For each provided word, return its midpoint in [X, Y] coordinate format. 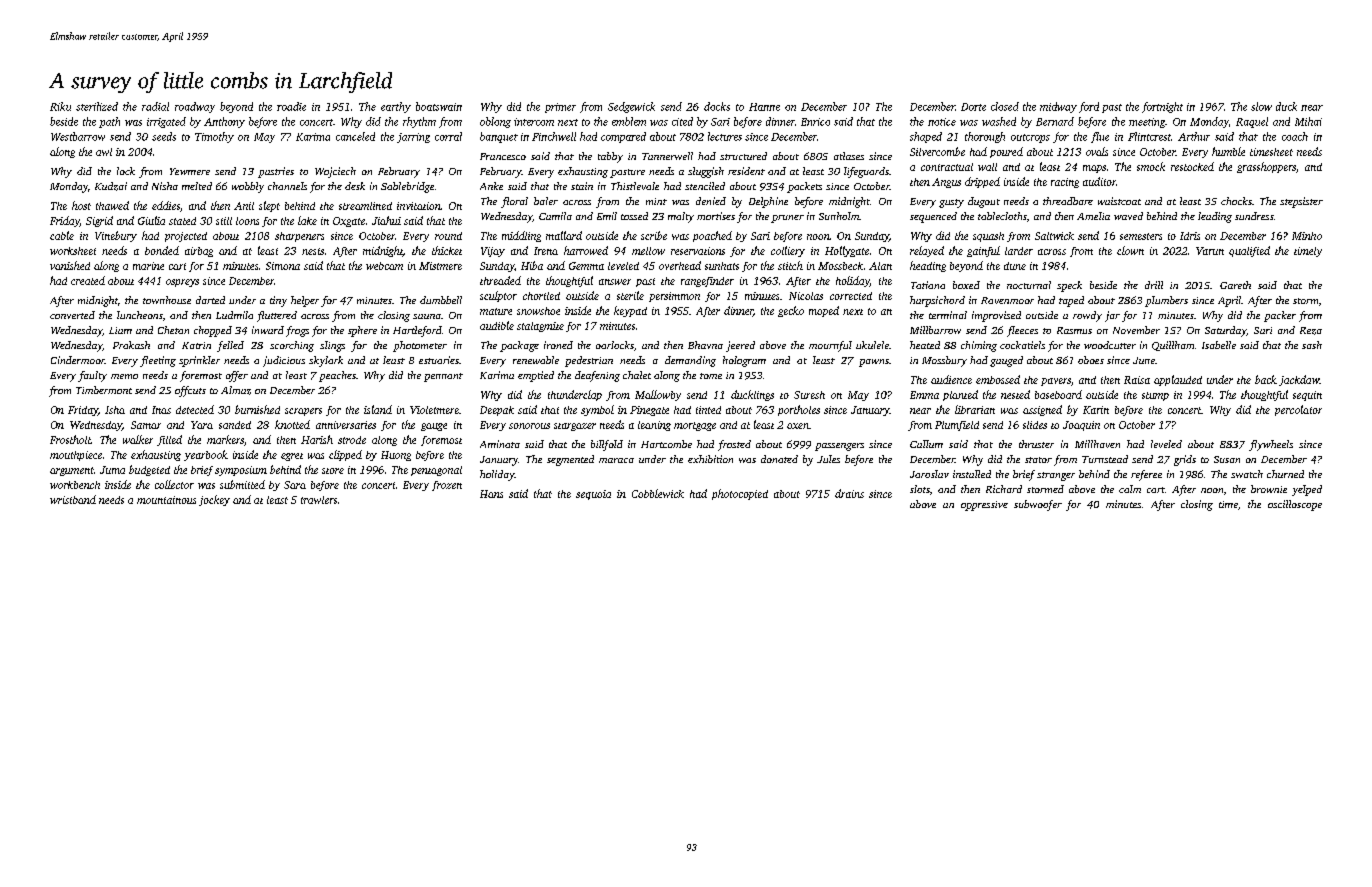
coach [1295, 136]
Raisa [1137, 380]
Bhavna [705, 345]
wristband [73, 499]
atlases [849, 156]
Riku [60, 106]
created [88, 280]
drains [849, 493]
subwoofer [1038, 505]
